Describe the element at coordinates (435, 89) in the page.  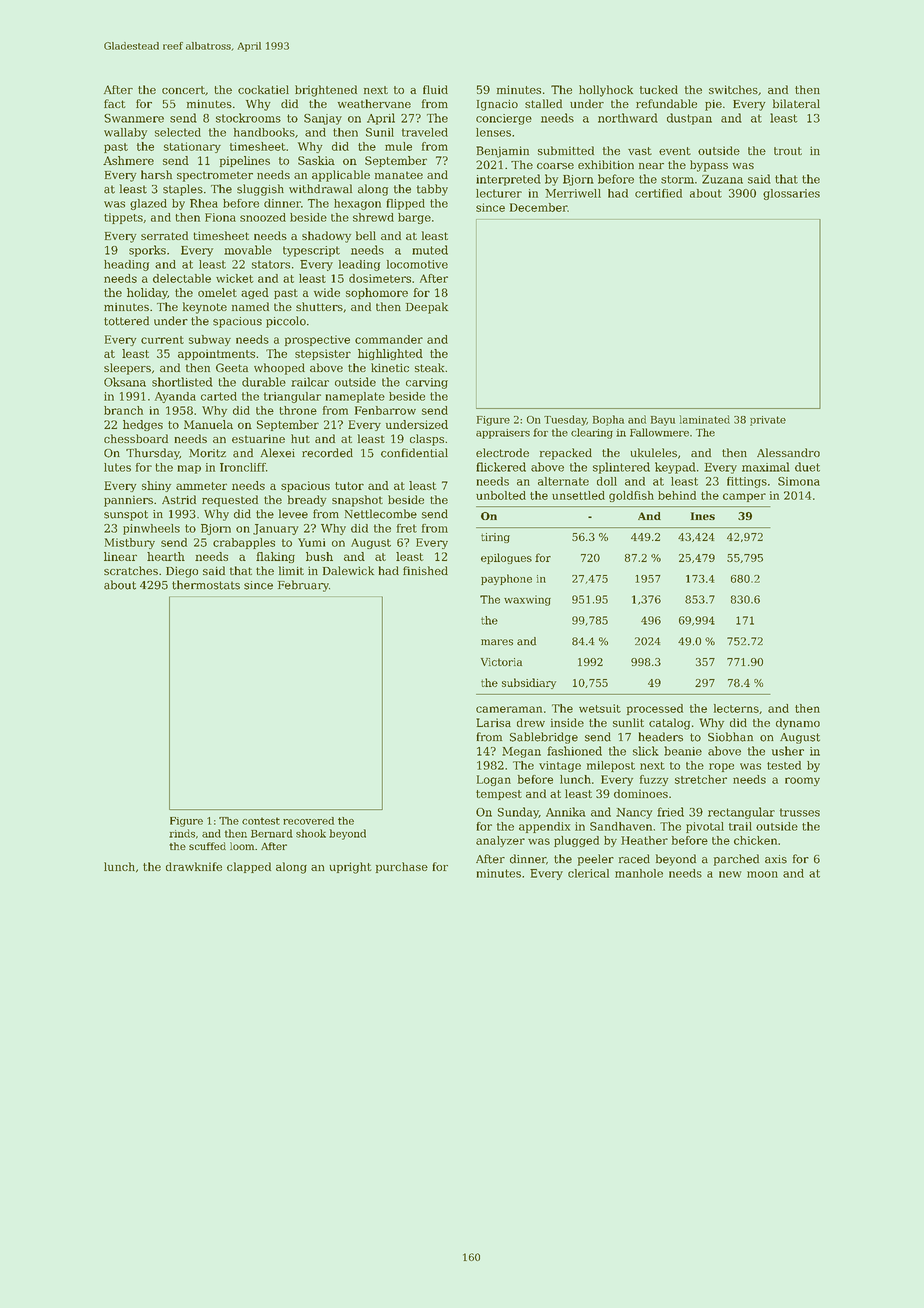
I see `fluid` at that location.
